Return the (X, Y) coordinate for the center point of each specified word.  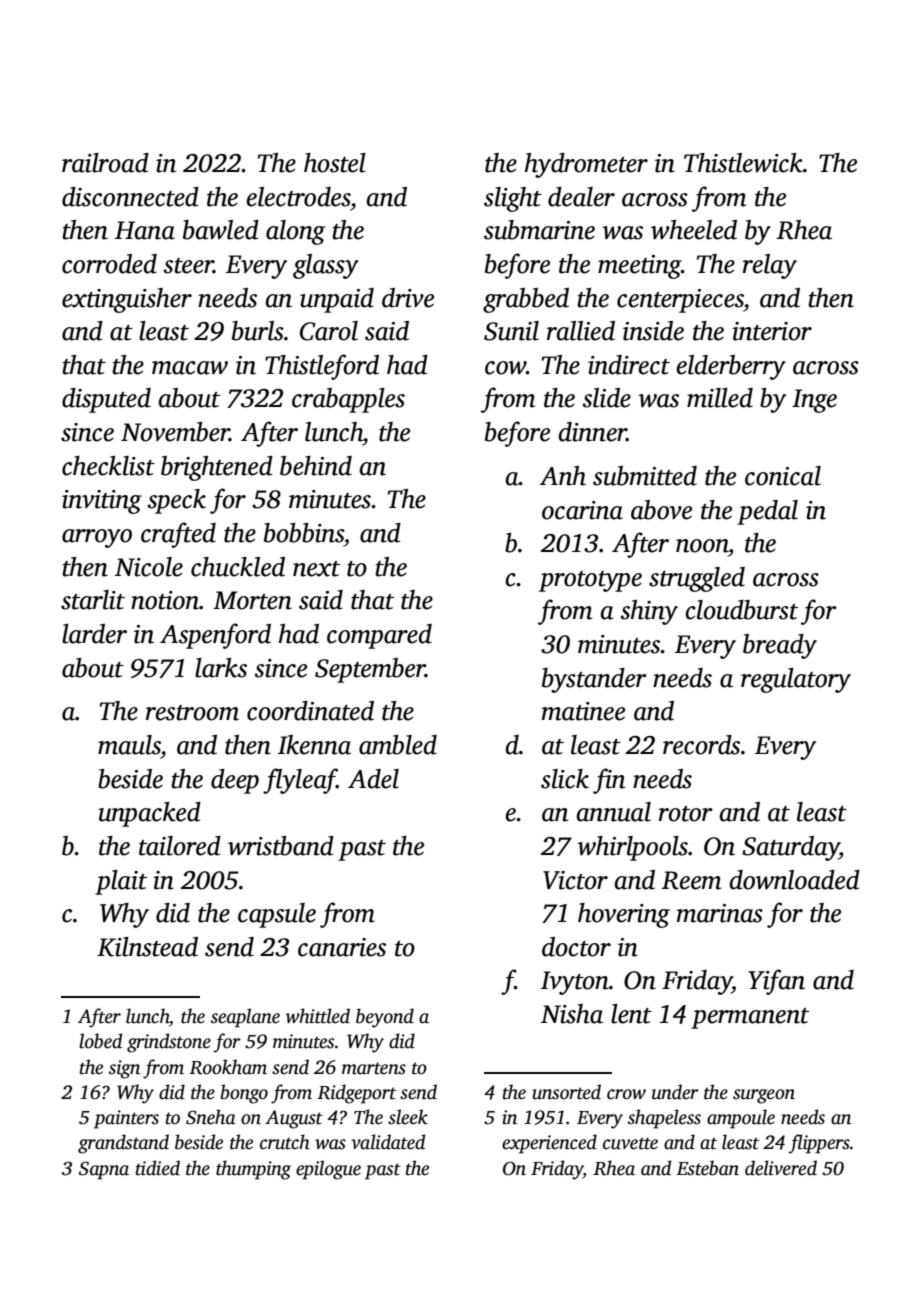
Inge (814, 401)
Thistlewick (743, 163)
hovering (624, 915)
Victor (575, 880)
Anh (563, 476)
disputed (106, 400)
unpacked (149, 814)
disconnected (130, 197)
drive (408, 298)
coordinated (310, 711)
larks (221, 668)
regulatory (796, 680)
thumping (253, 1170)
